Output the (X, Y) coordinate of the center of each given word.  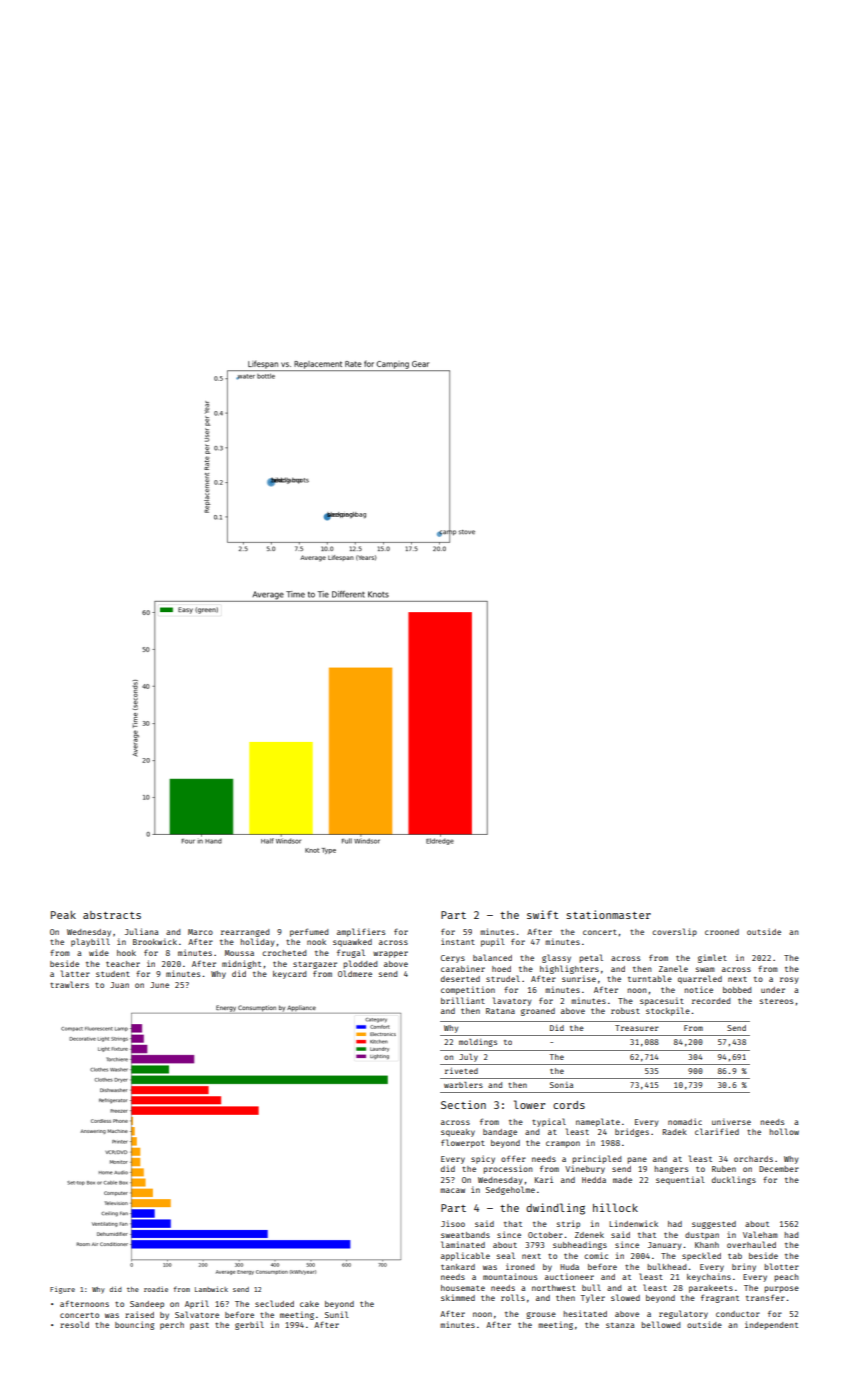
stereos (776, 1001)
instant (458, 941)
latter (75, 973)
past (199, 1326)
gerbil (249, 1325)
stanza (620, 1325)
